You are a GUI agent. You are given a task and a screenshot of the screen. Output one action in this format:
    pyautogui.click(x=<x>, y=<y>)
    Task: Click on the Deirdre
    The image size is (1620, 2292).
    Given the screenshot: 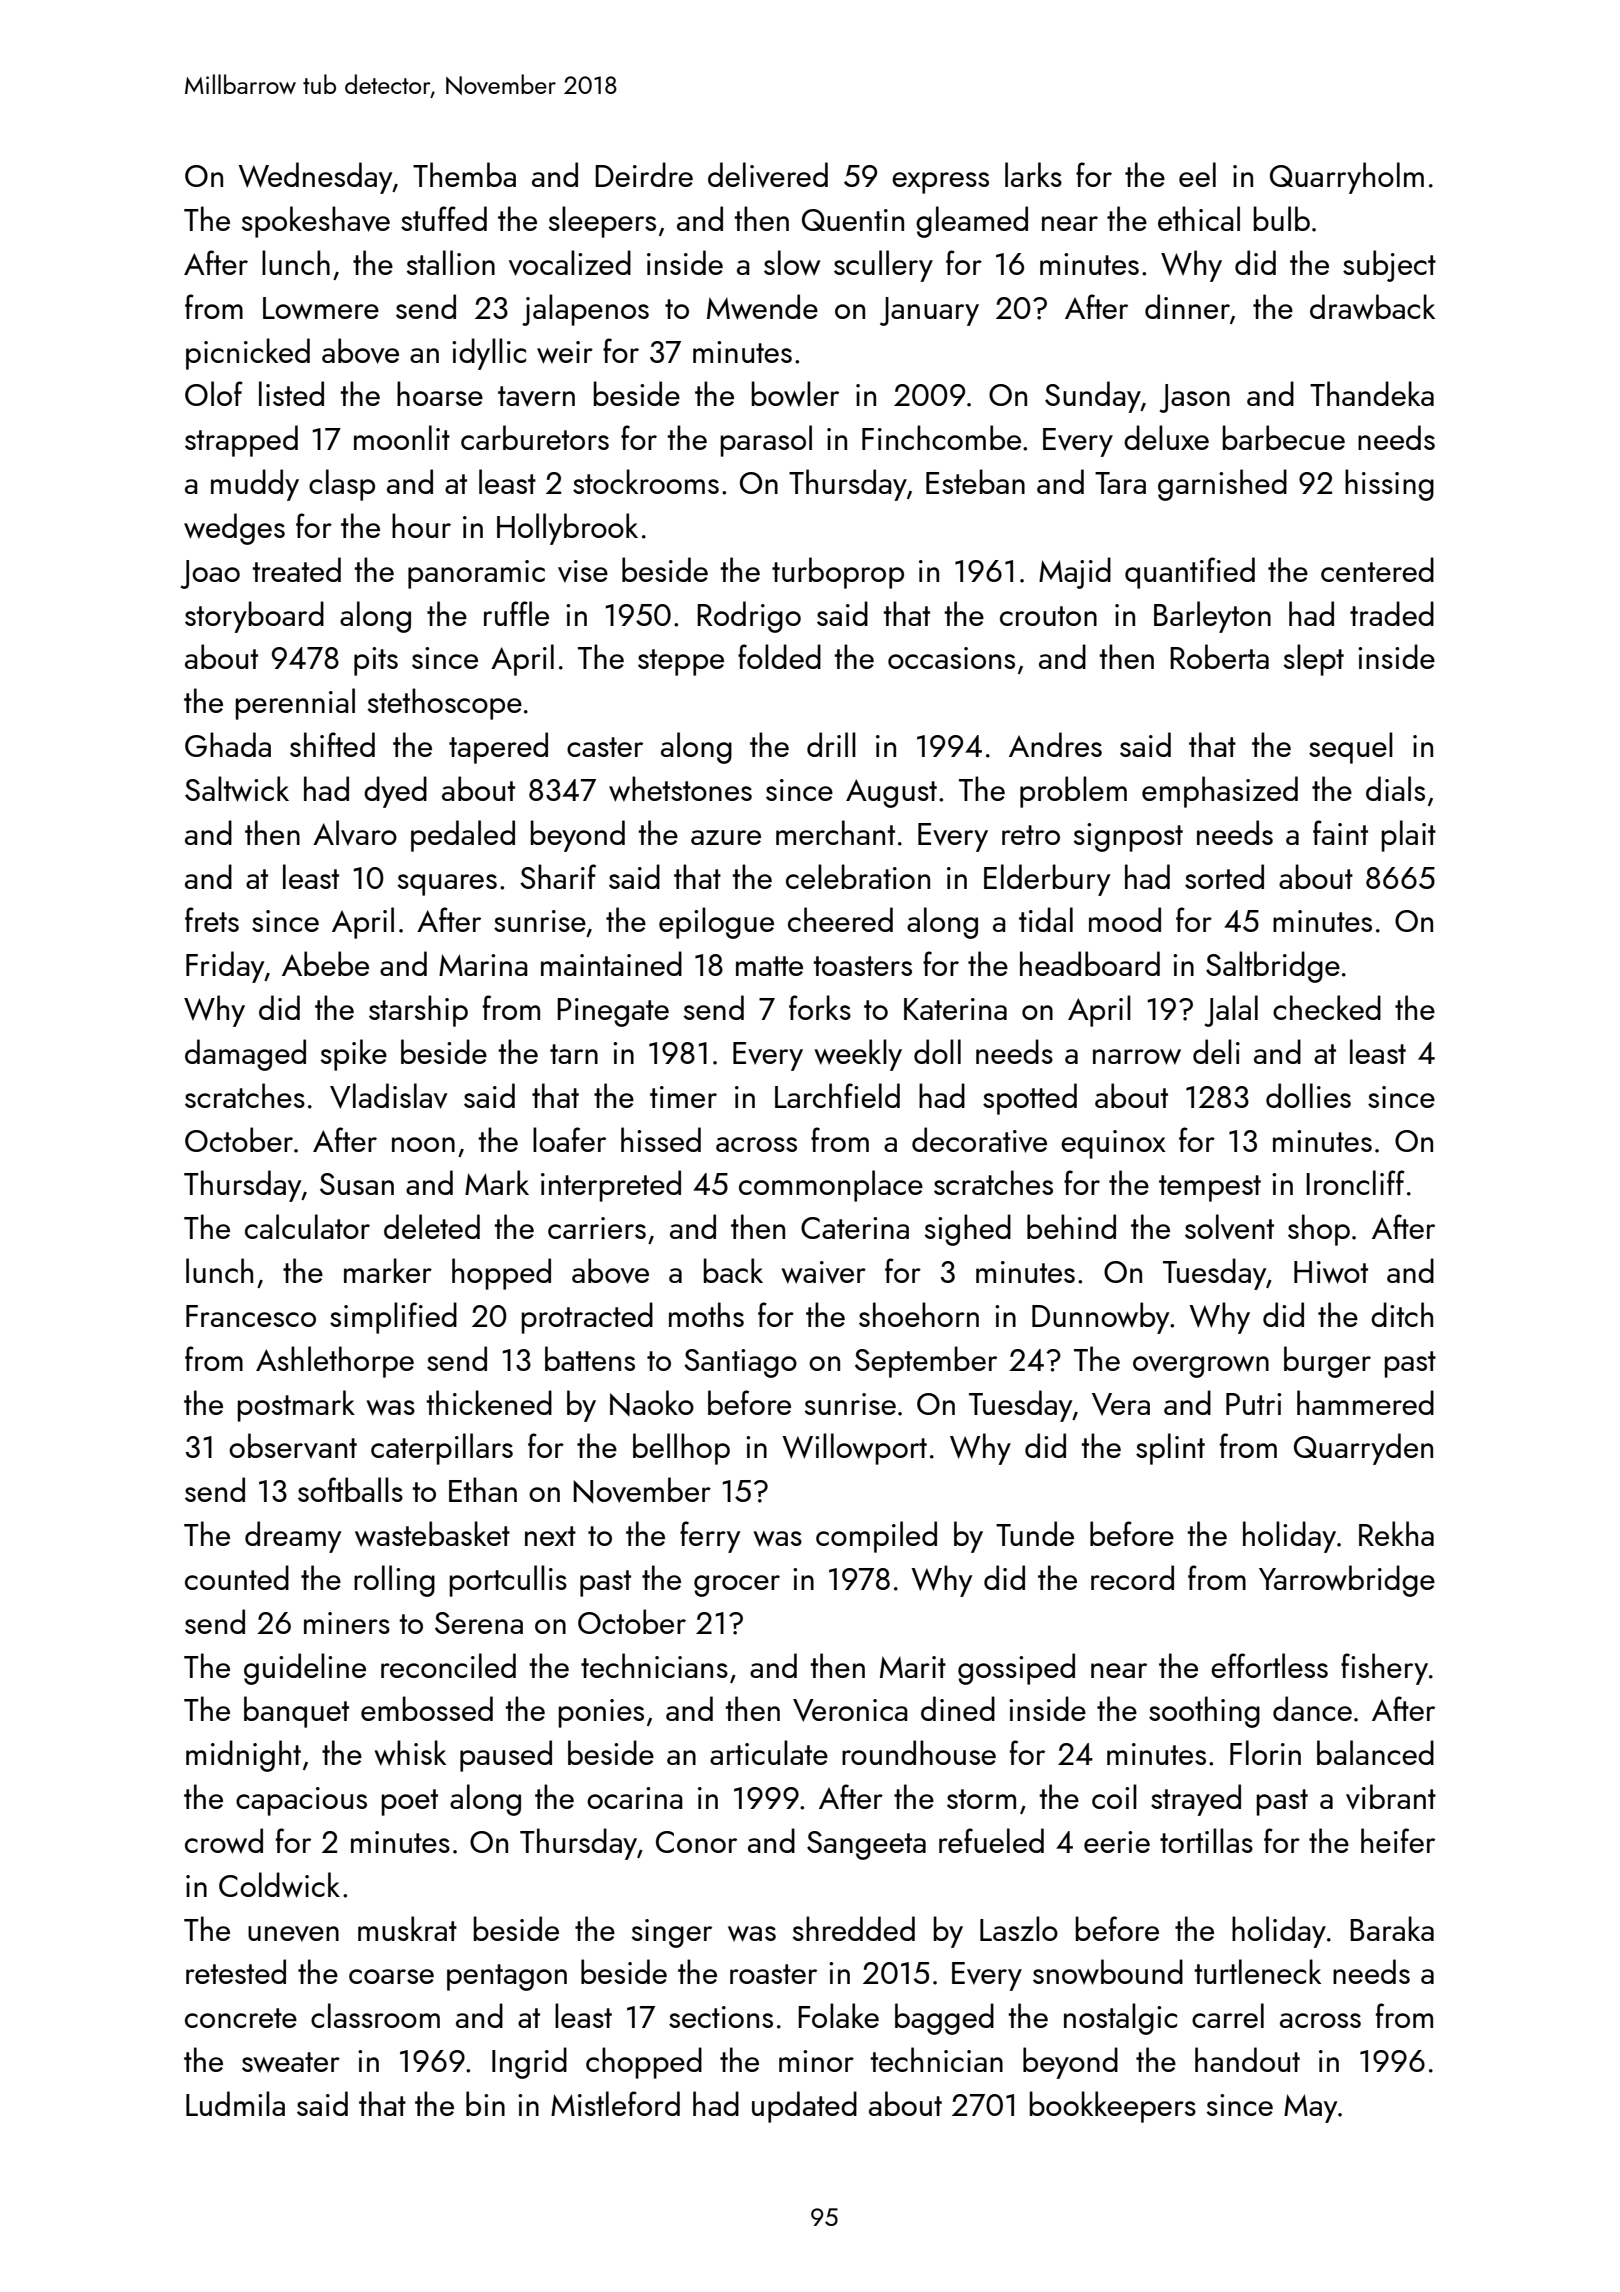 What is the action you would take?
    pyautogui.click(x=644, y=174)
